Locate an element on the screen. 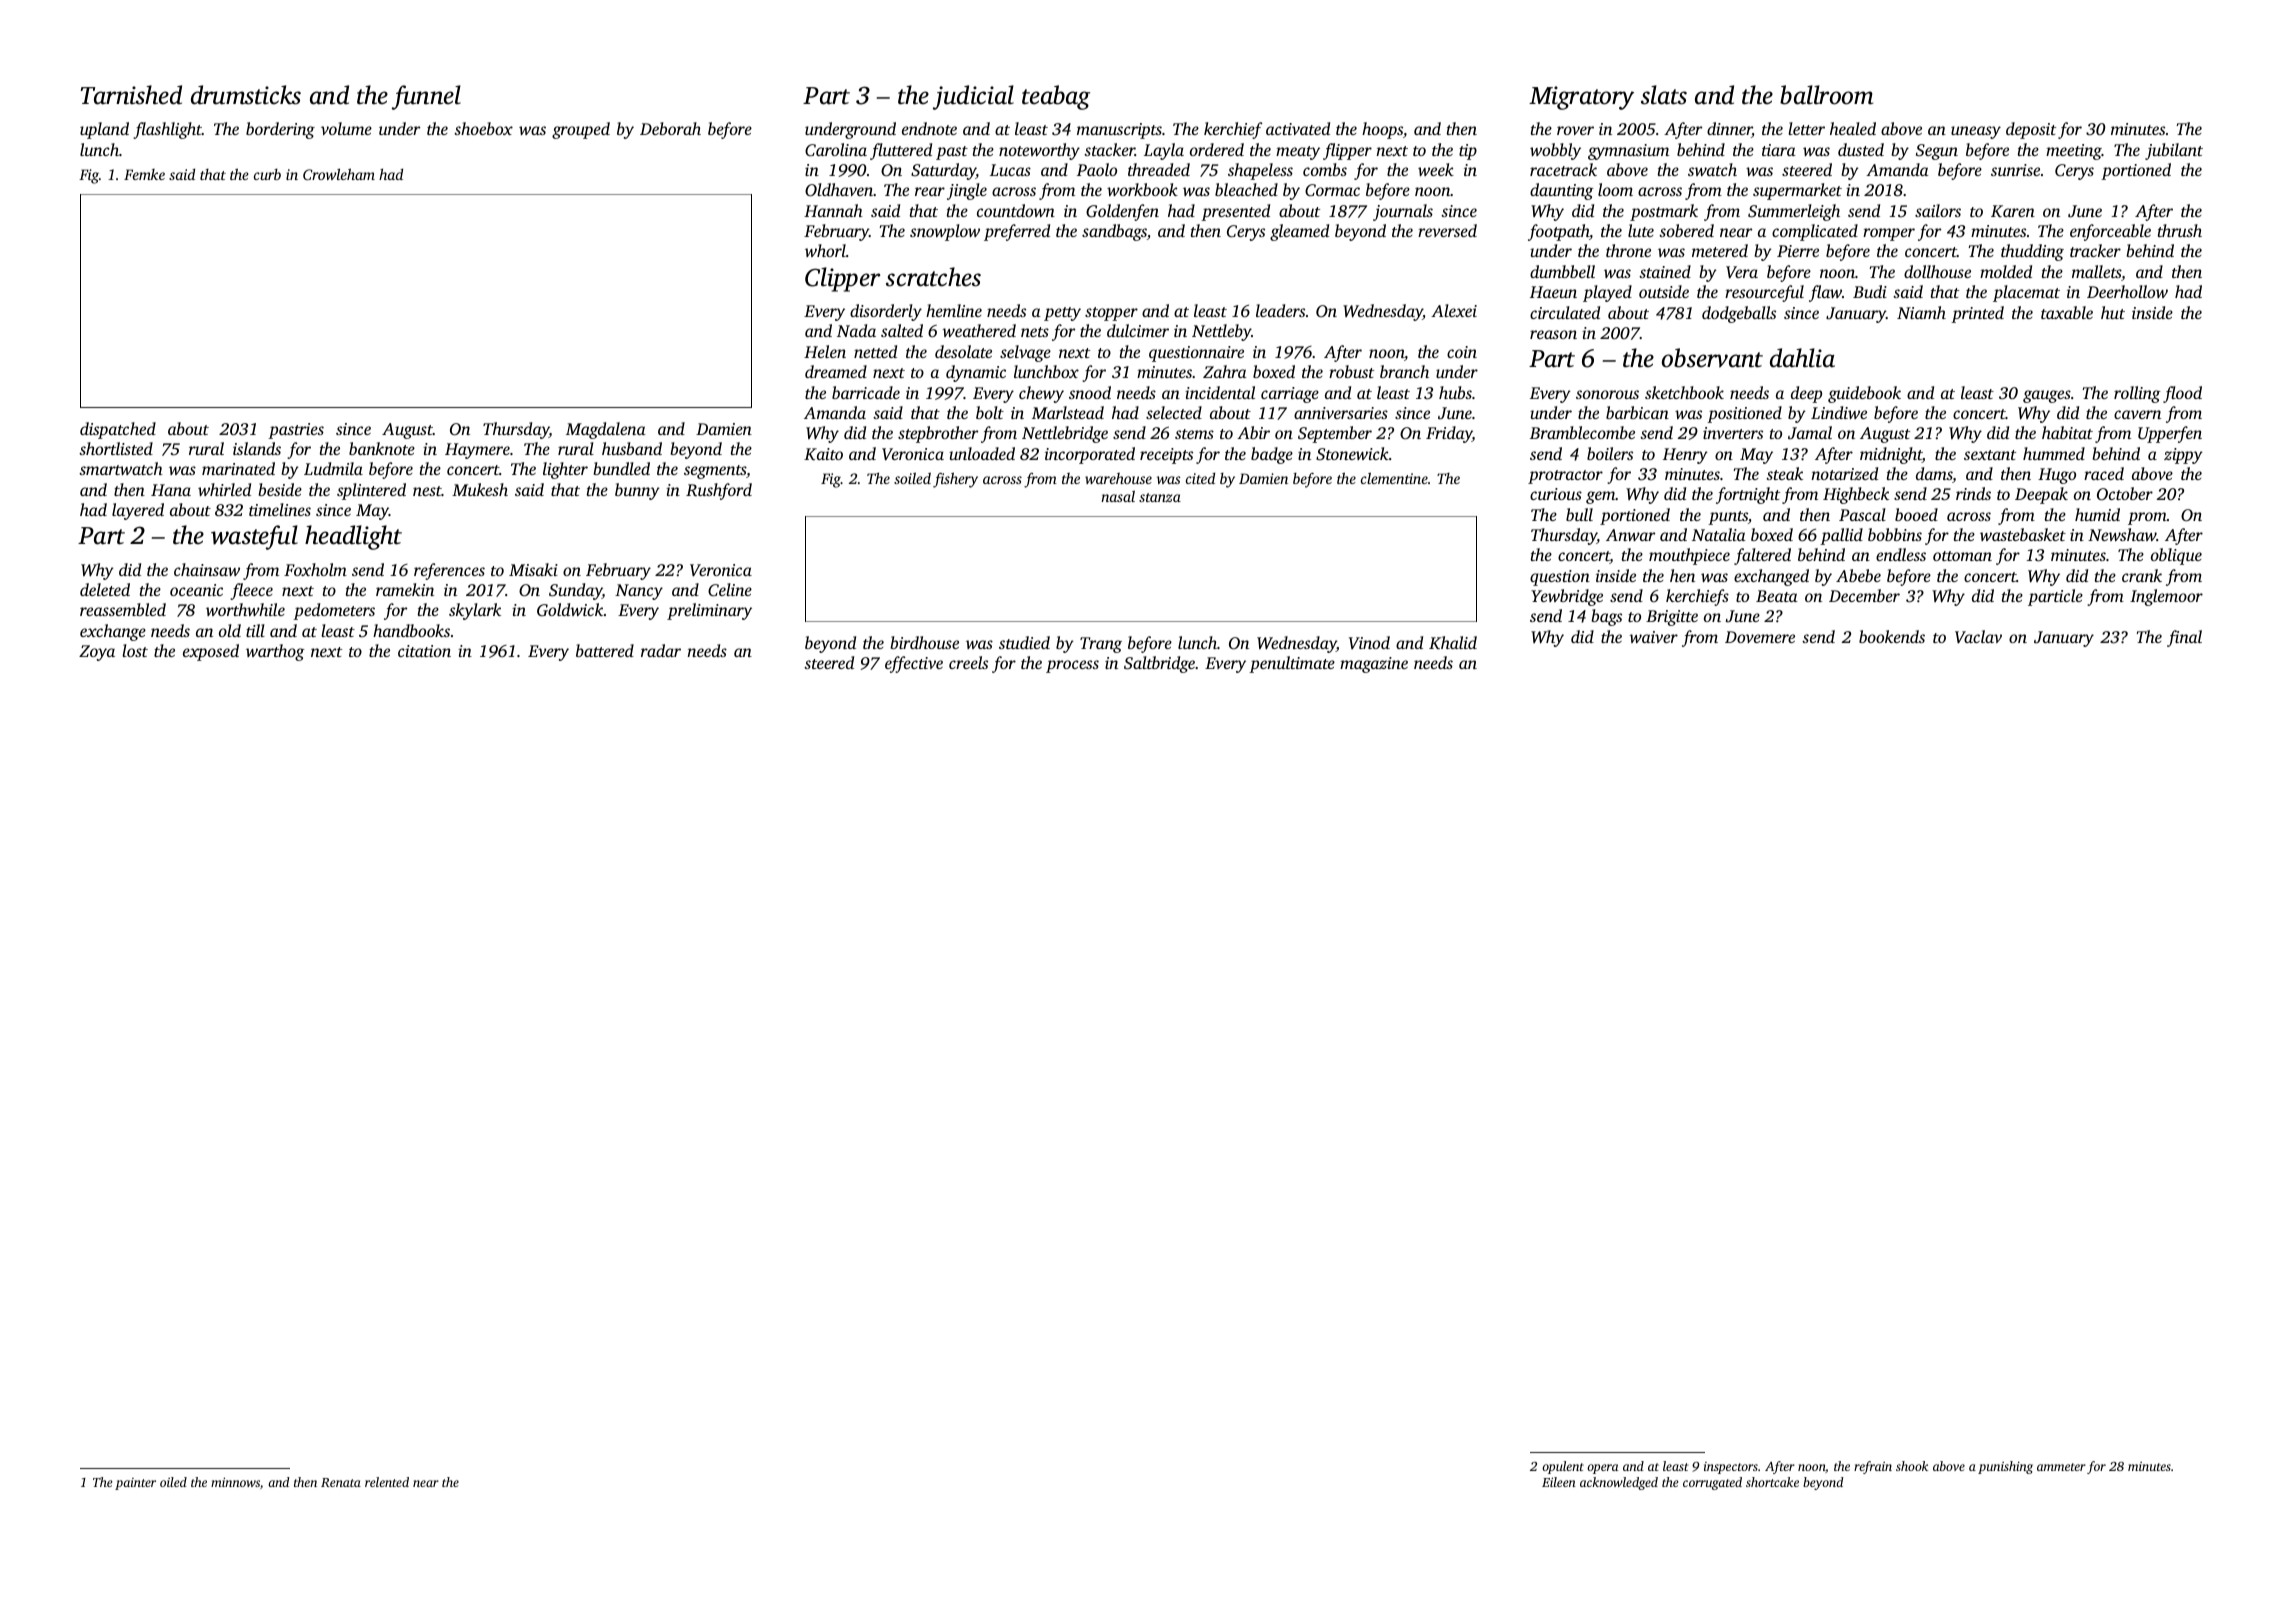  citation is located at coordinates (424, 651).
